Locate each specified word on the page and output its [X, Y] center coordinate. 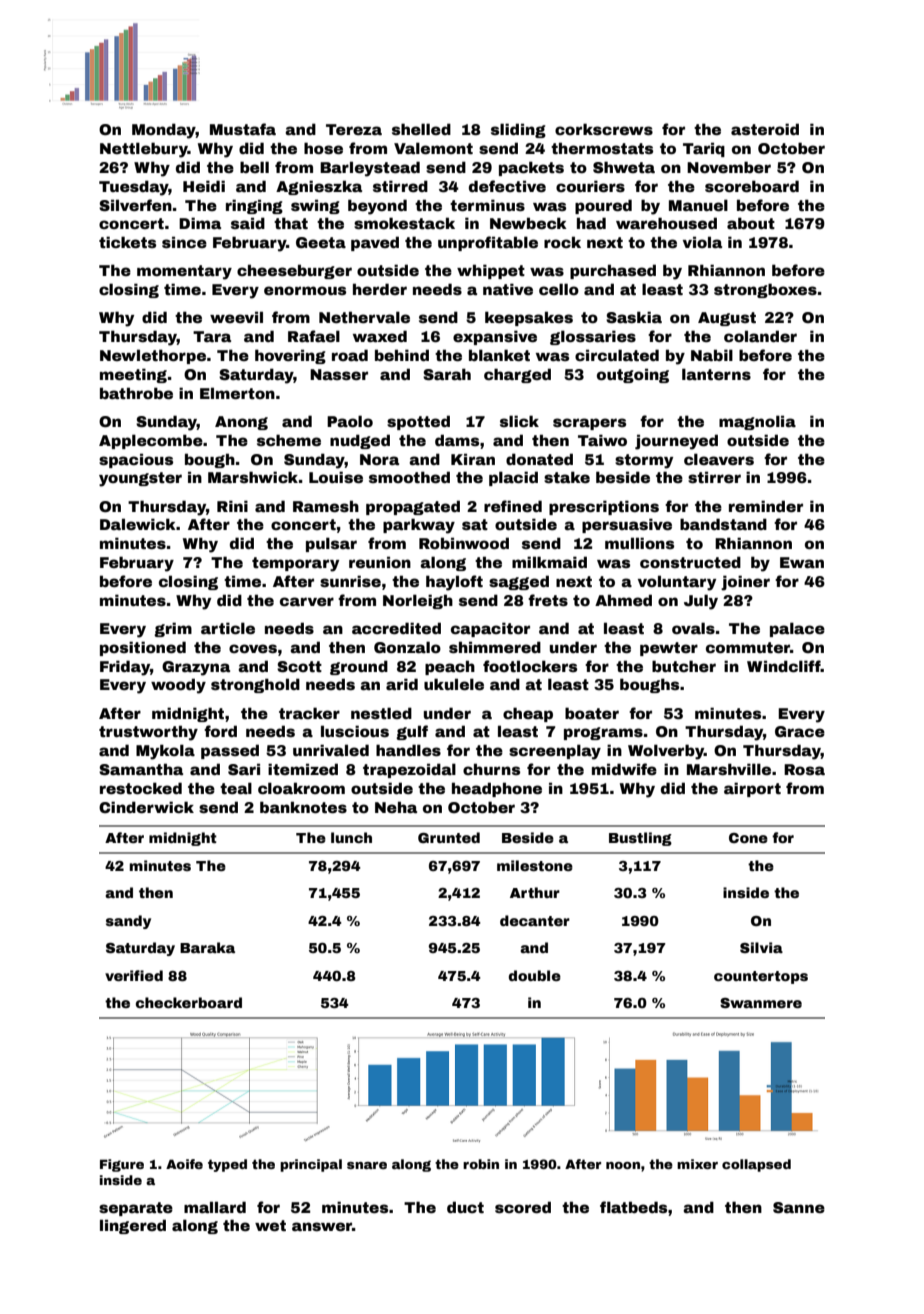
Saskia [634, 317]
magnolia [757, 422]
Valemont [433, 148]
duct [465, 1207]
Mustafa [243, 129]
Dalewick [138, 524]
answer [322, 1226]
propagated [413, 507]
